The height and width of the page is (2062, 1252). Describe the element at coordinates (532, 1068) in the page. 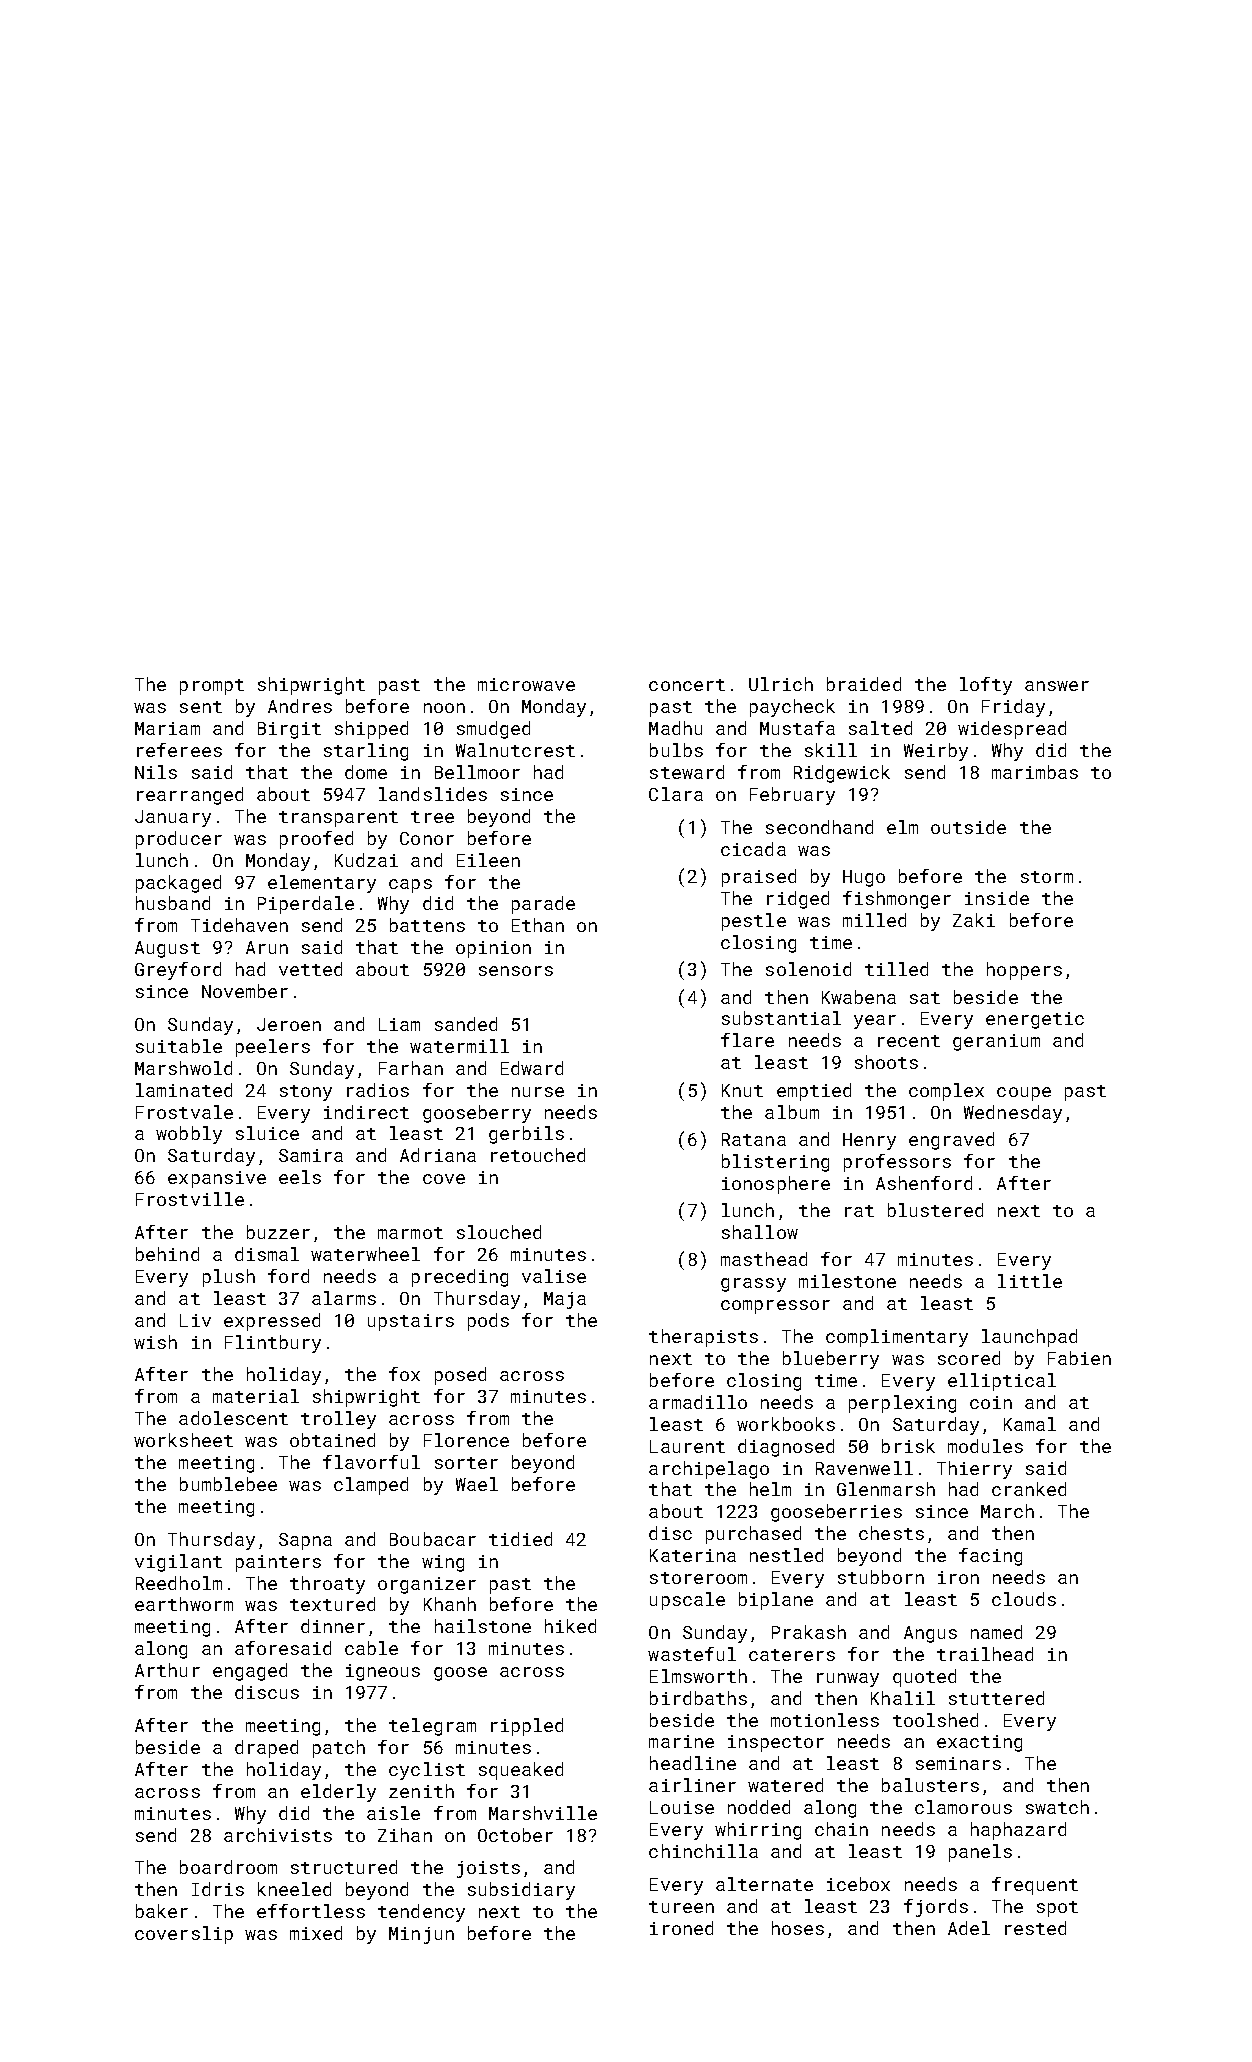

I see `Edward` at that location.
